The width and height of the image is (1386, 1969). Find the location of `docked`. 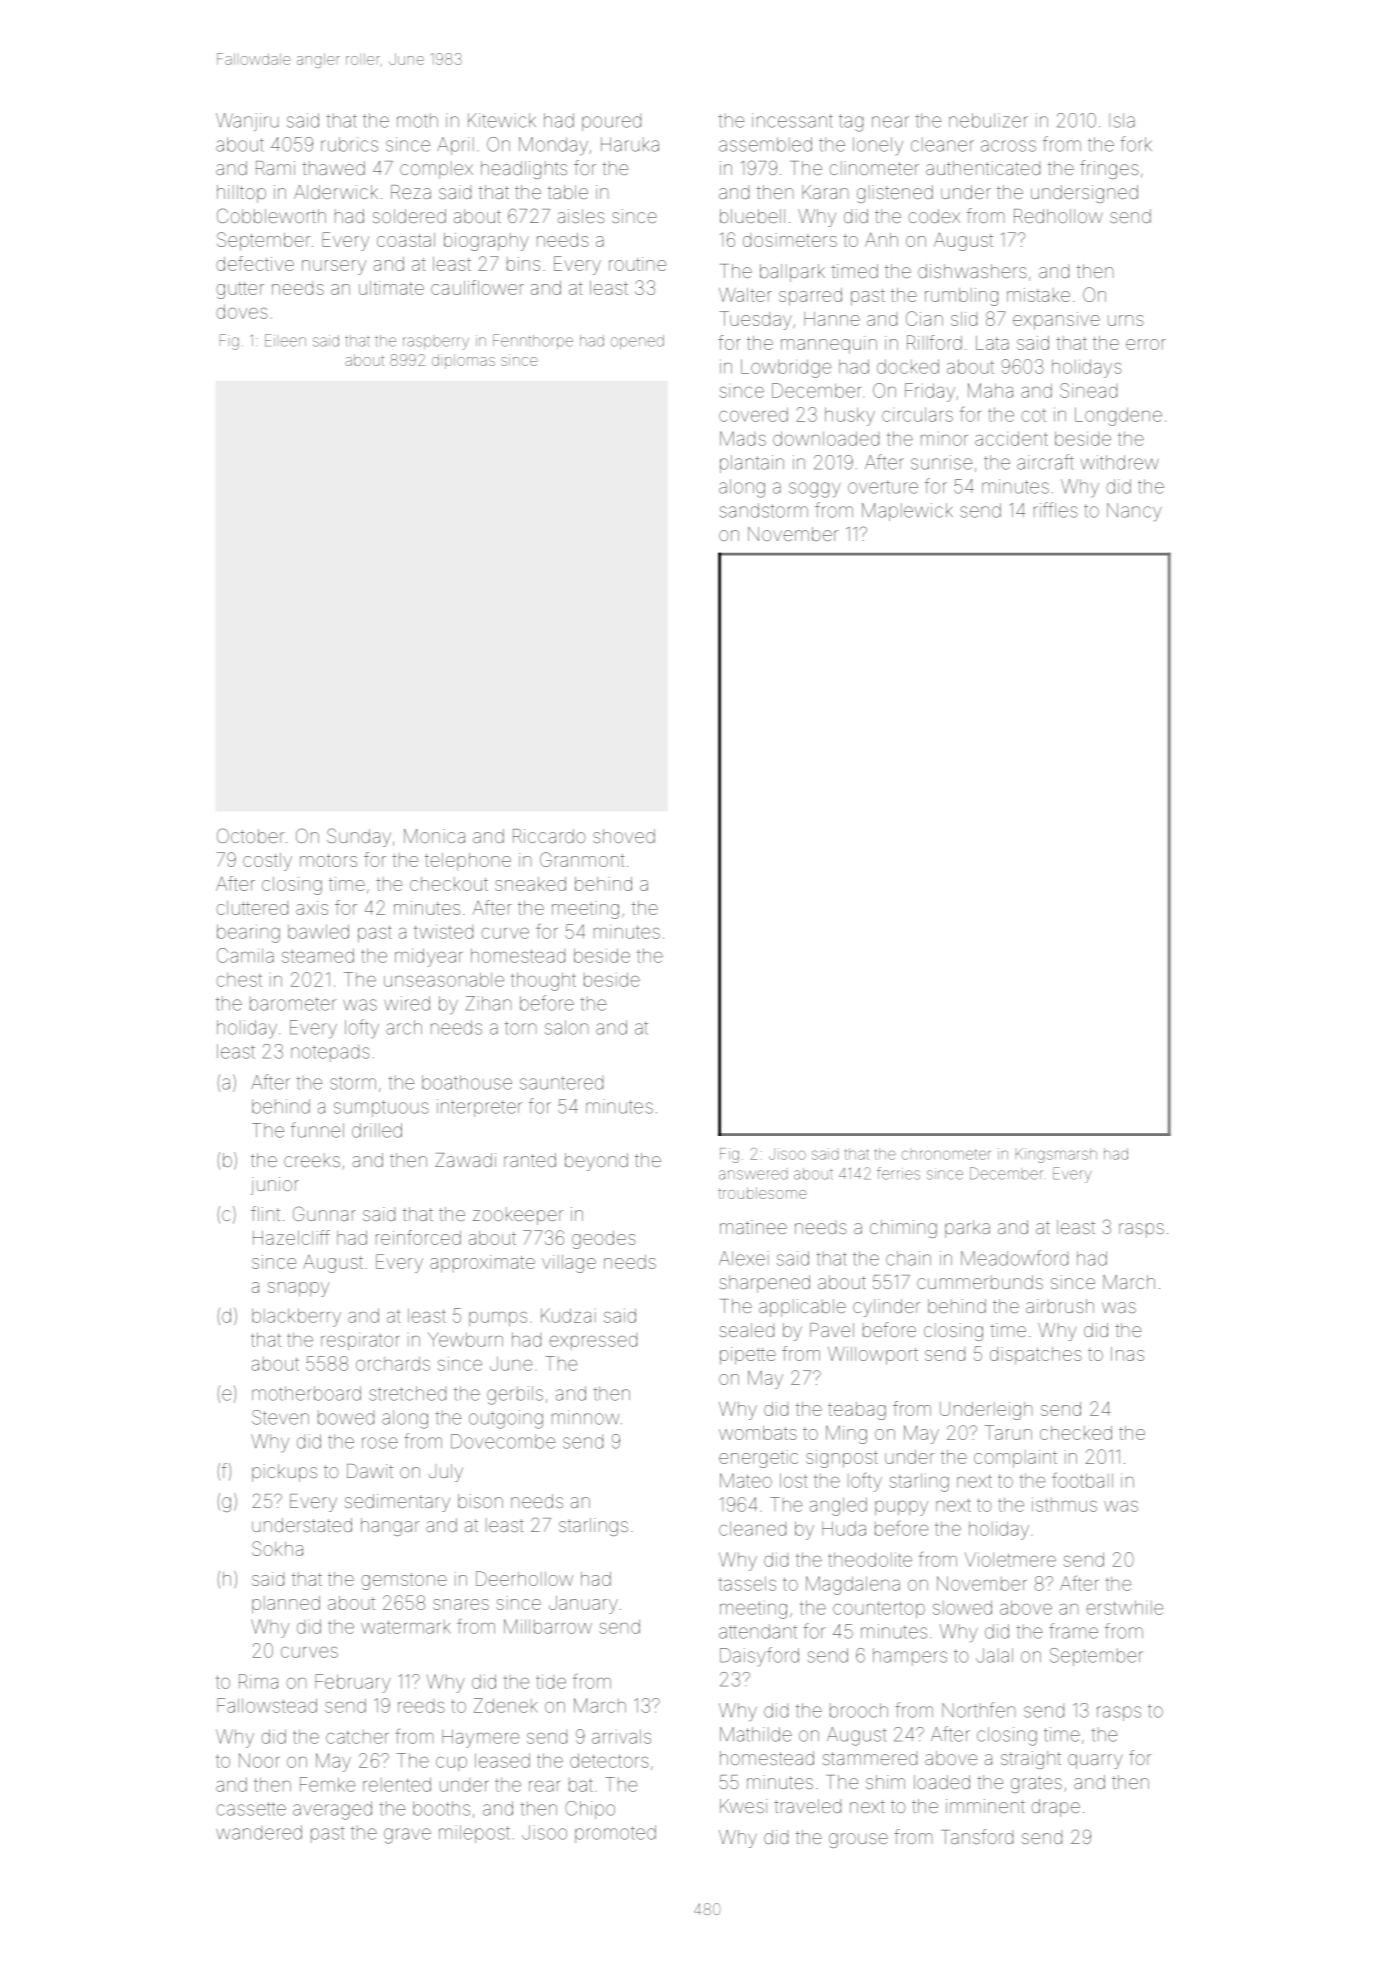

docked is located at coordinates (908, 366).
